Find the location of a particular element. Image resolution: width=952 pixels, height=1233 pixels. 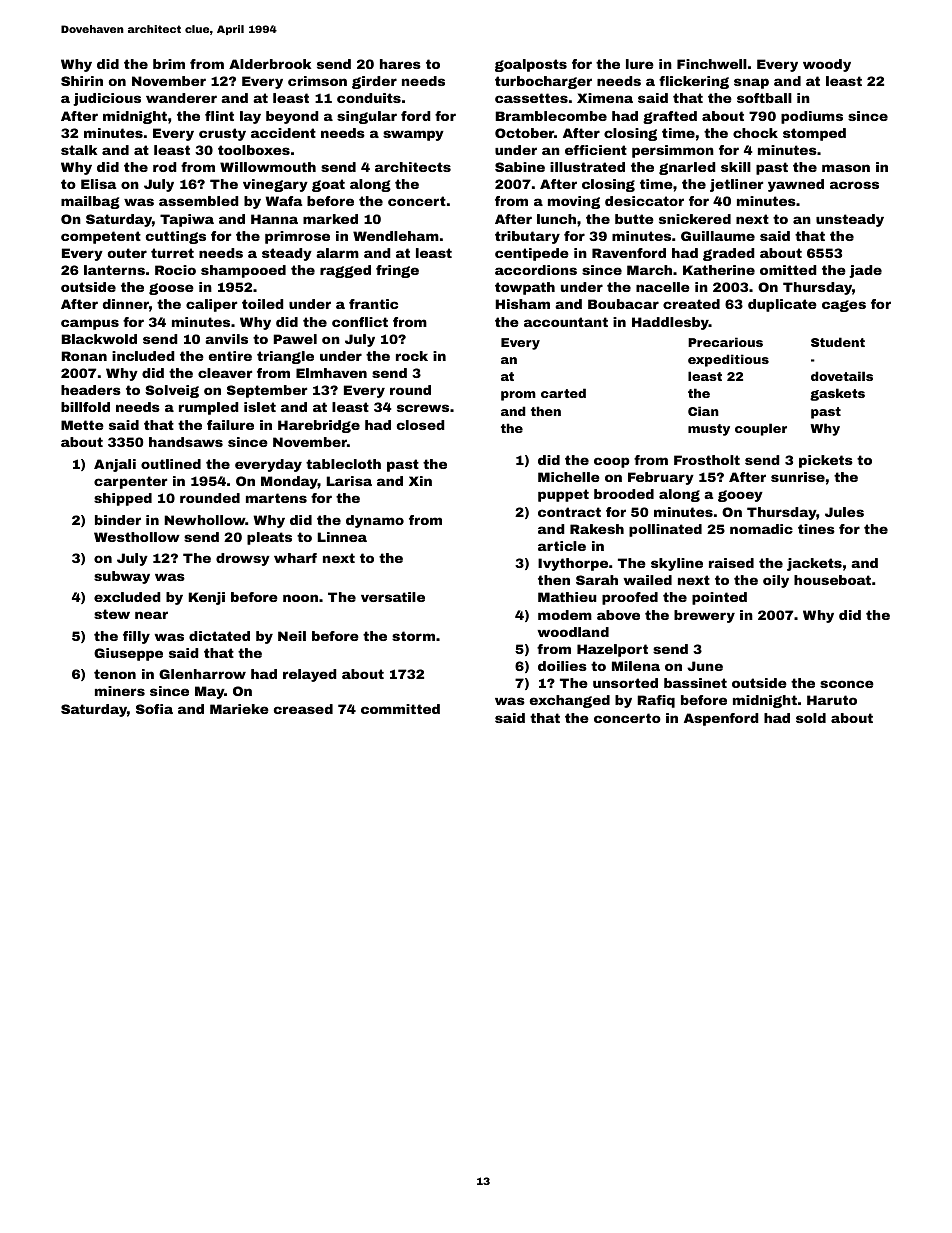

tributary is located at coordinates (527, 237).
